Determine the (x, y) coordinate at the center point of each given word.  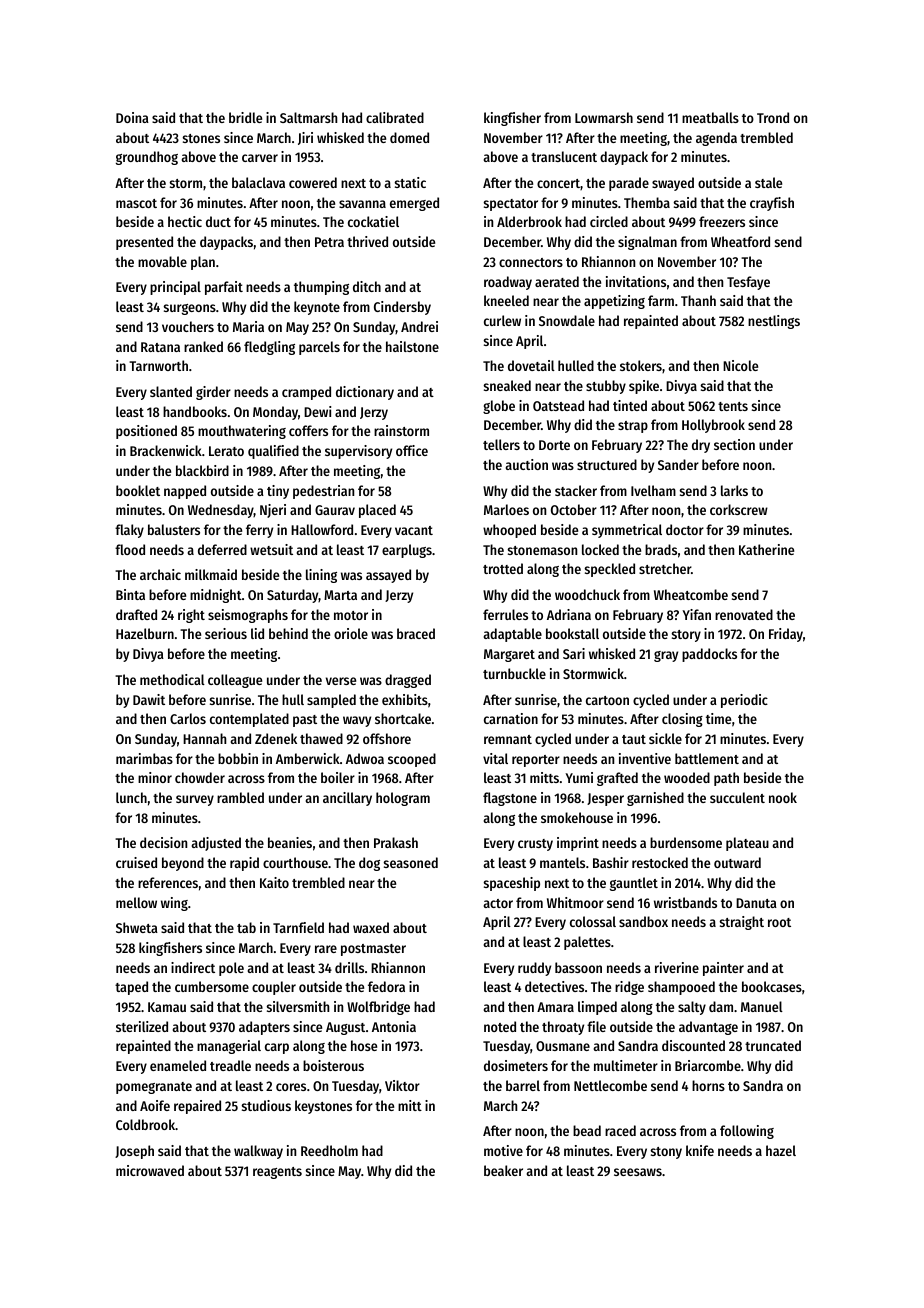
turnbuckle (514, 673)
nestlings (774, 322)
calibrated (395, 117)
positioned (146, 432)
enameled (178, 1065)
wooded (687, 777)
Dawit (149, 699)
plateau (747, 844)
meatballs (710, 117)
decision (163, 842)
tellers (501, 444)
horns (708, 1085)
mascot (136, 203)
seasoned (411, 862)
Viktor (402, 1085)
